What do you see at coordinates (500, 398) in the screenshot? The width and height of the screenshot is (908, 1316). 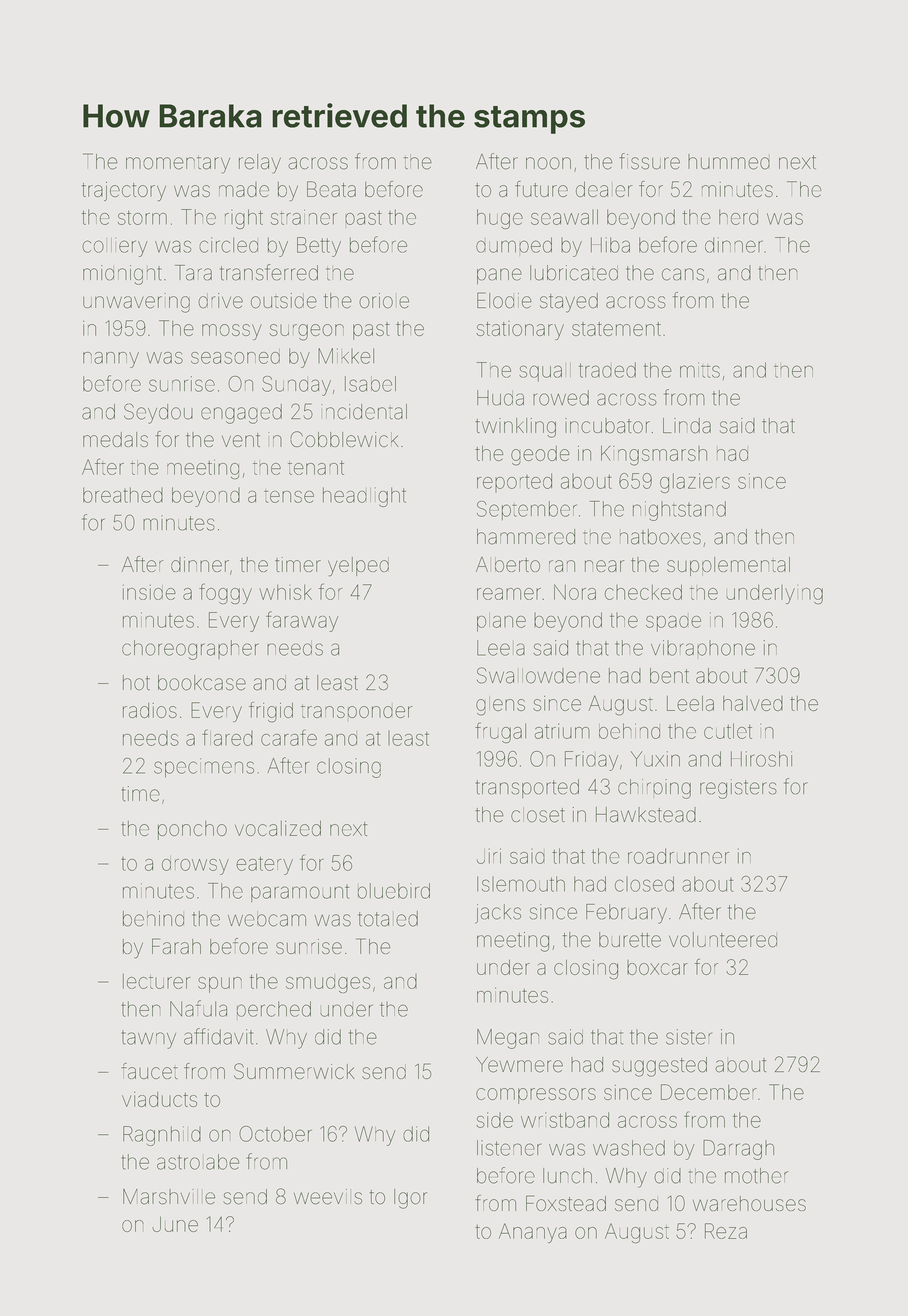 I see `Huda` at bounding box center [500, 398].
